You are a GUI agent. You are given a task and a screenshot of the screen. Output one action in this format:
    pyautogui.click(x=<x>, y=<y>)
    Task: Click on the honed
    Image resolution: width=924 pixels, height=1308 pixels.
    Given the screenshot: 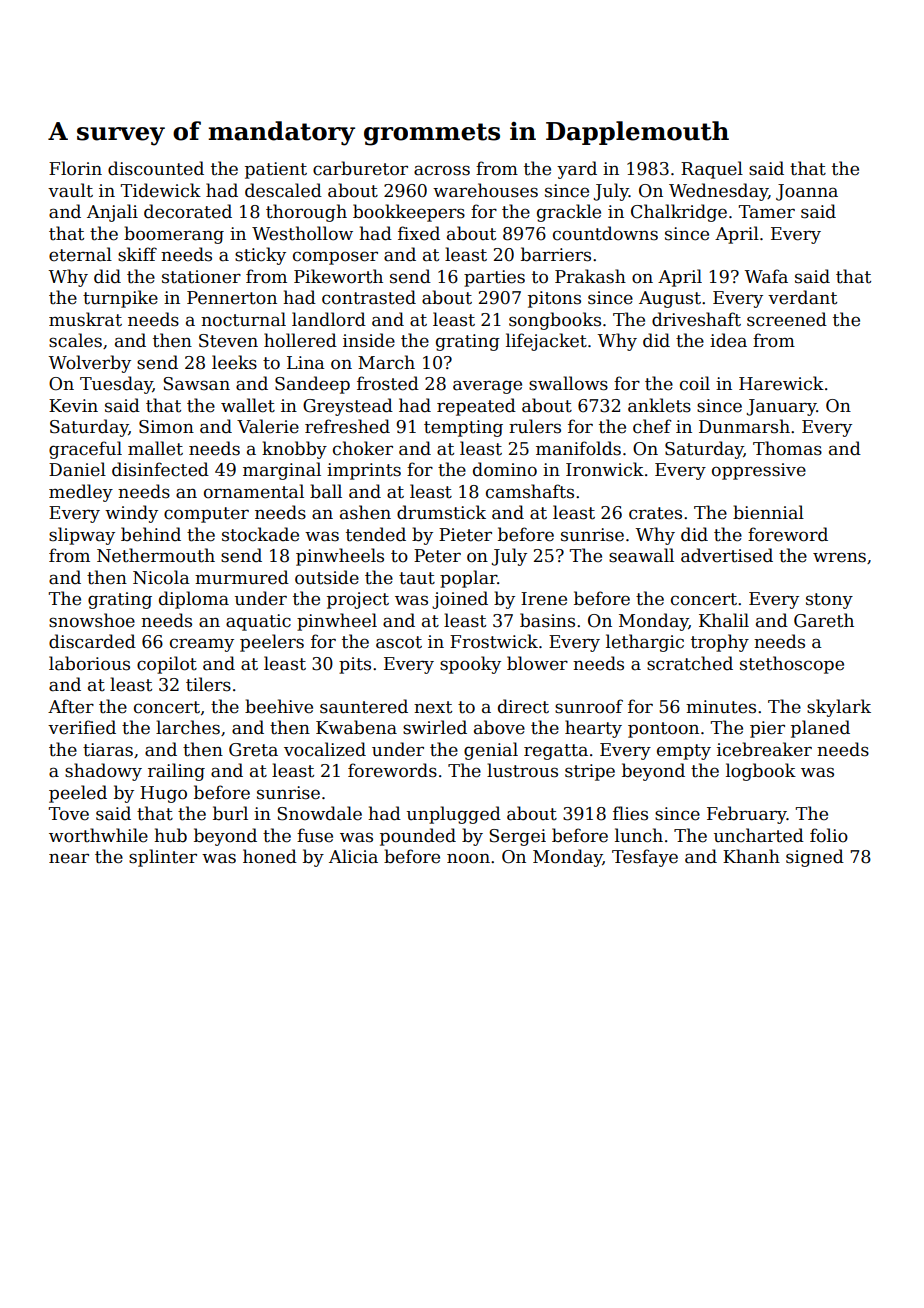 What is the action you would take?
    pyautogui.click(x=270, y=856)
